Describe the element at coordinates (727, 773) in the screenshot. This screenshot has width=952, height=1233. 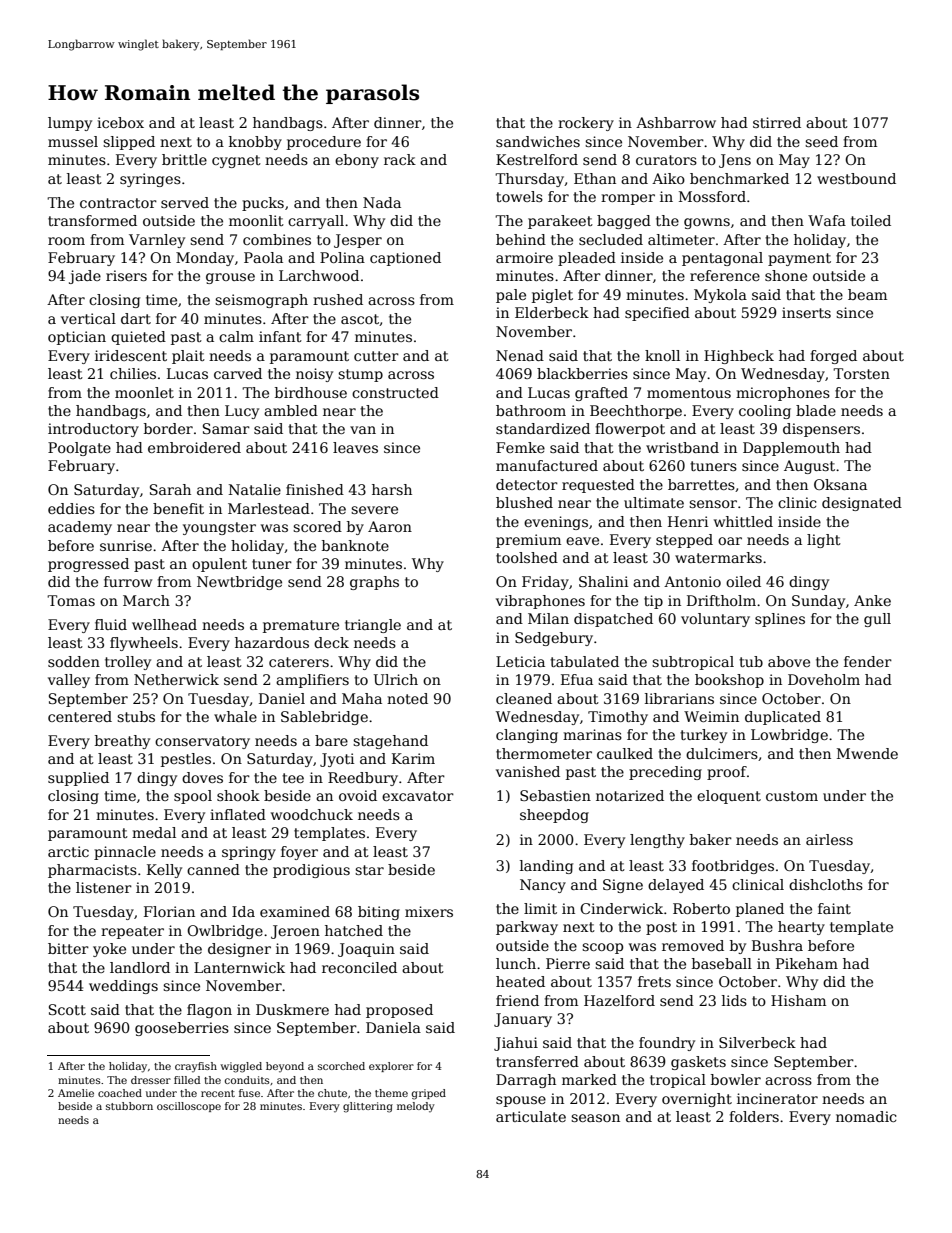
I see `proof` at that location.
